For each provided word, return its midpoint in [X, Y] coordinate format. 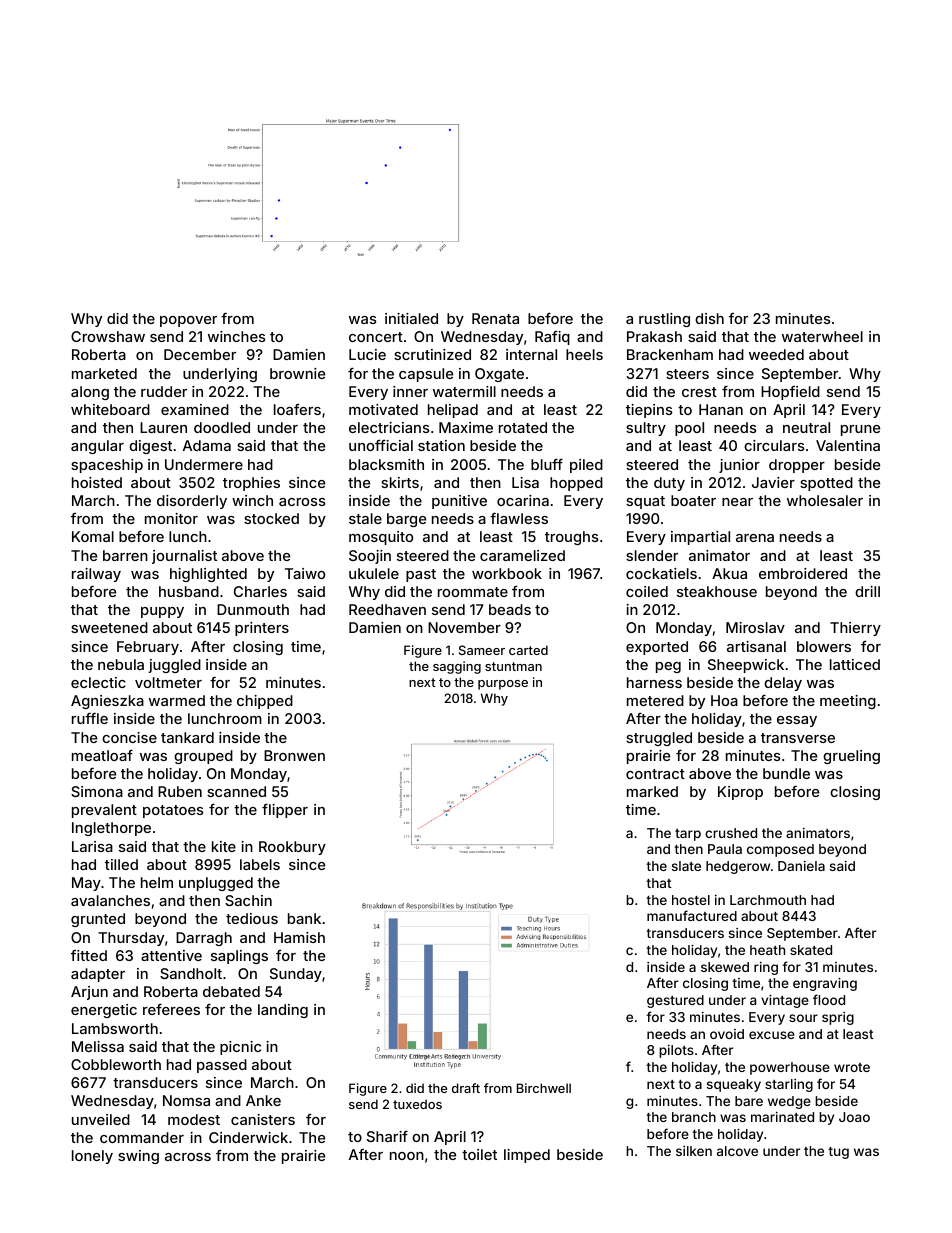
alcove [737, 1151]
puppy [162, 612]
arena [755, 538]
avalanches [110, 900]
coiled [647, 591]
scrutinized [432, 354]
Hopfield [790, 393]
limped [527, 1156]
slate [686, 866]
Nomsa [186, 1100]
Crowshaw [108, 336]
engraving [825, 984]
